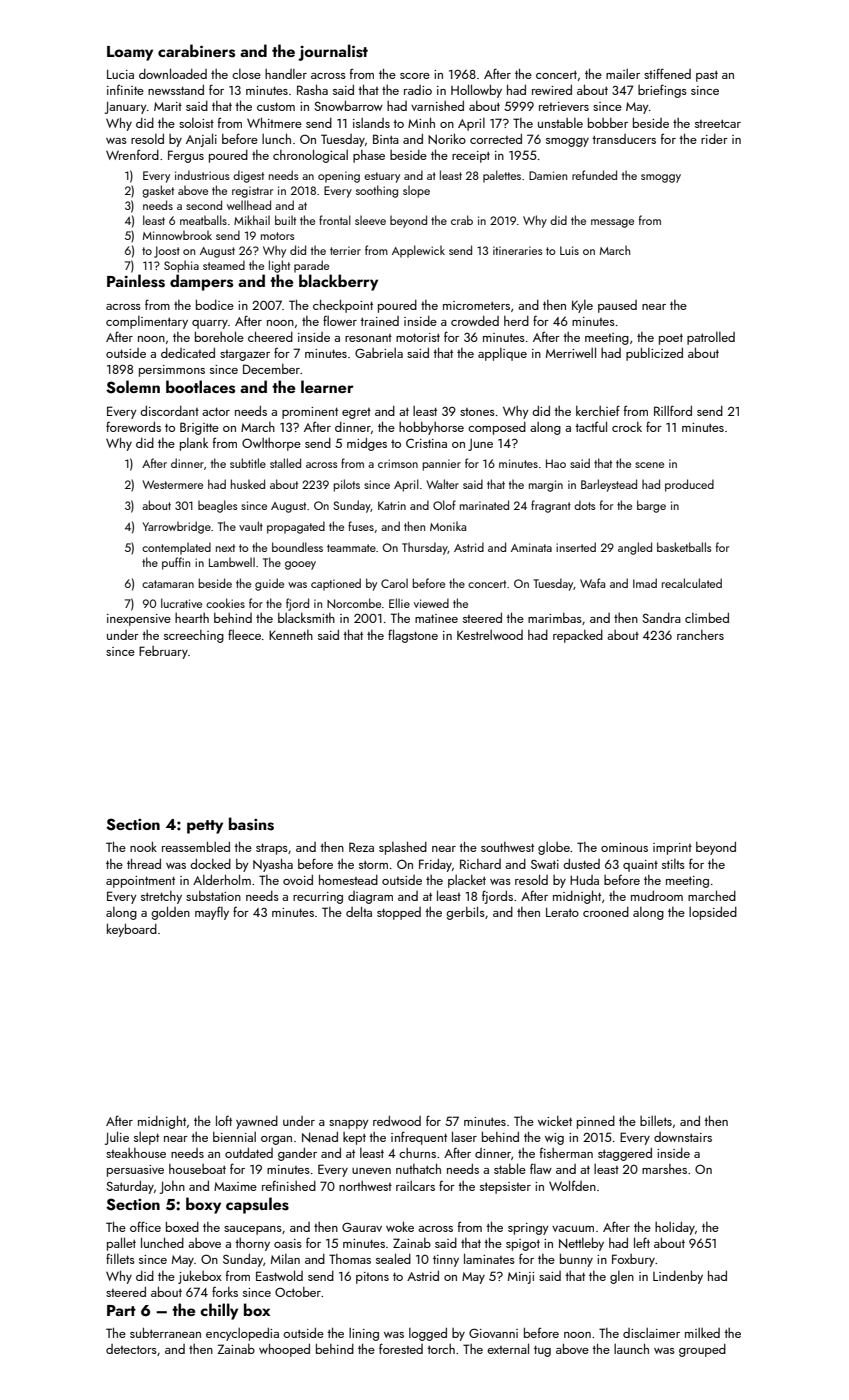  What do you see at coordinates (480, 864) in the document?
I see `Richard` at bounding box center [480, 864].
